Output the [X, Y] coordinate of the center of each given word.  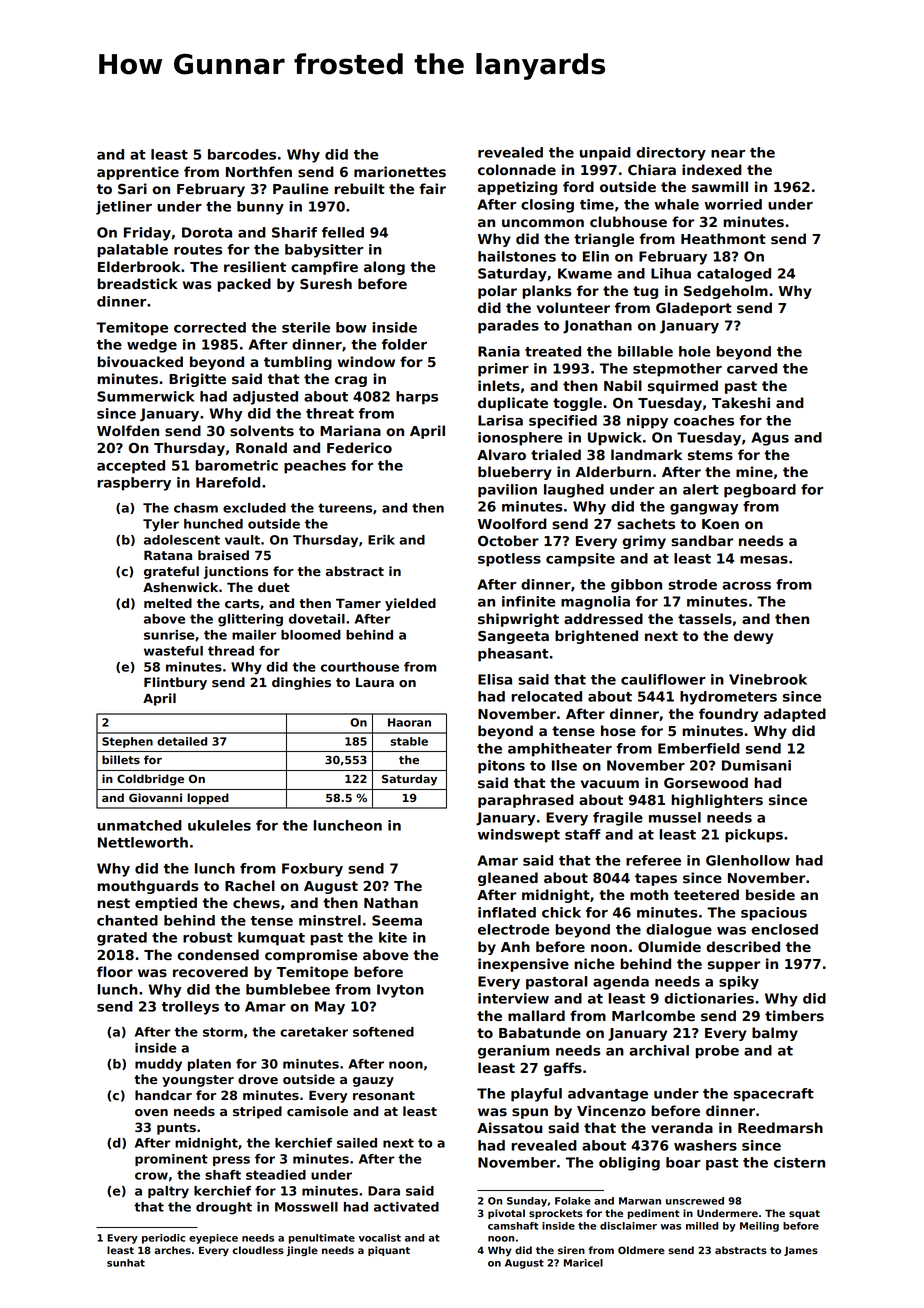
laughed [574, 491]
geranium [514, 1052]
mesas [764, 560]
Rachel [250, 885]
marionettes [400, 171]
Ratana [168, 555]
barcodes [242, 154]
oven [151, 1112]
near [728, 154]
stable [409, 741]
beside [770, 895]
